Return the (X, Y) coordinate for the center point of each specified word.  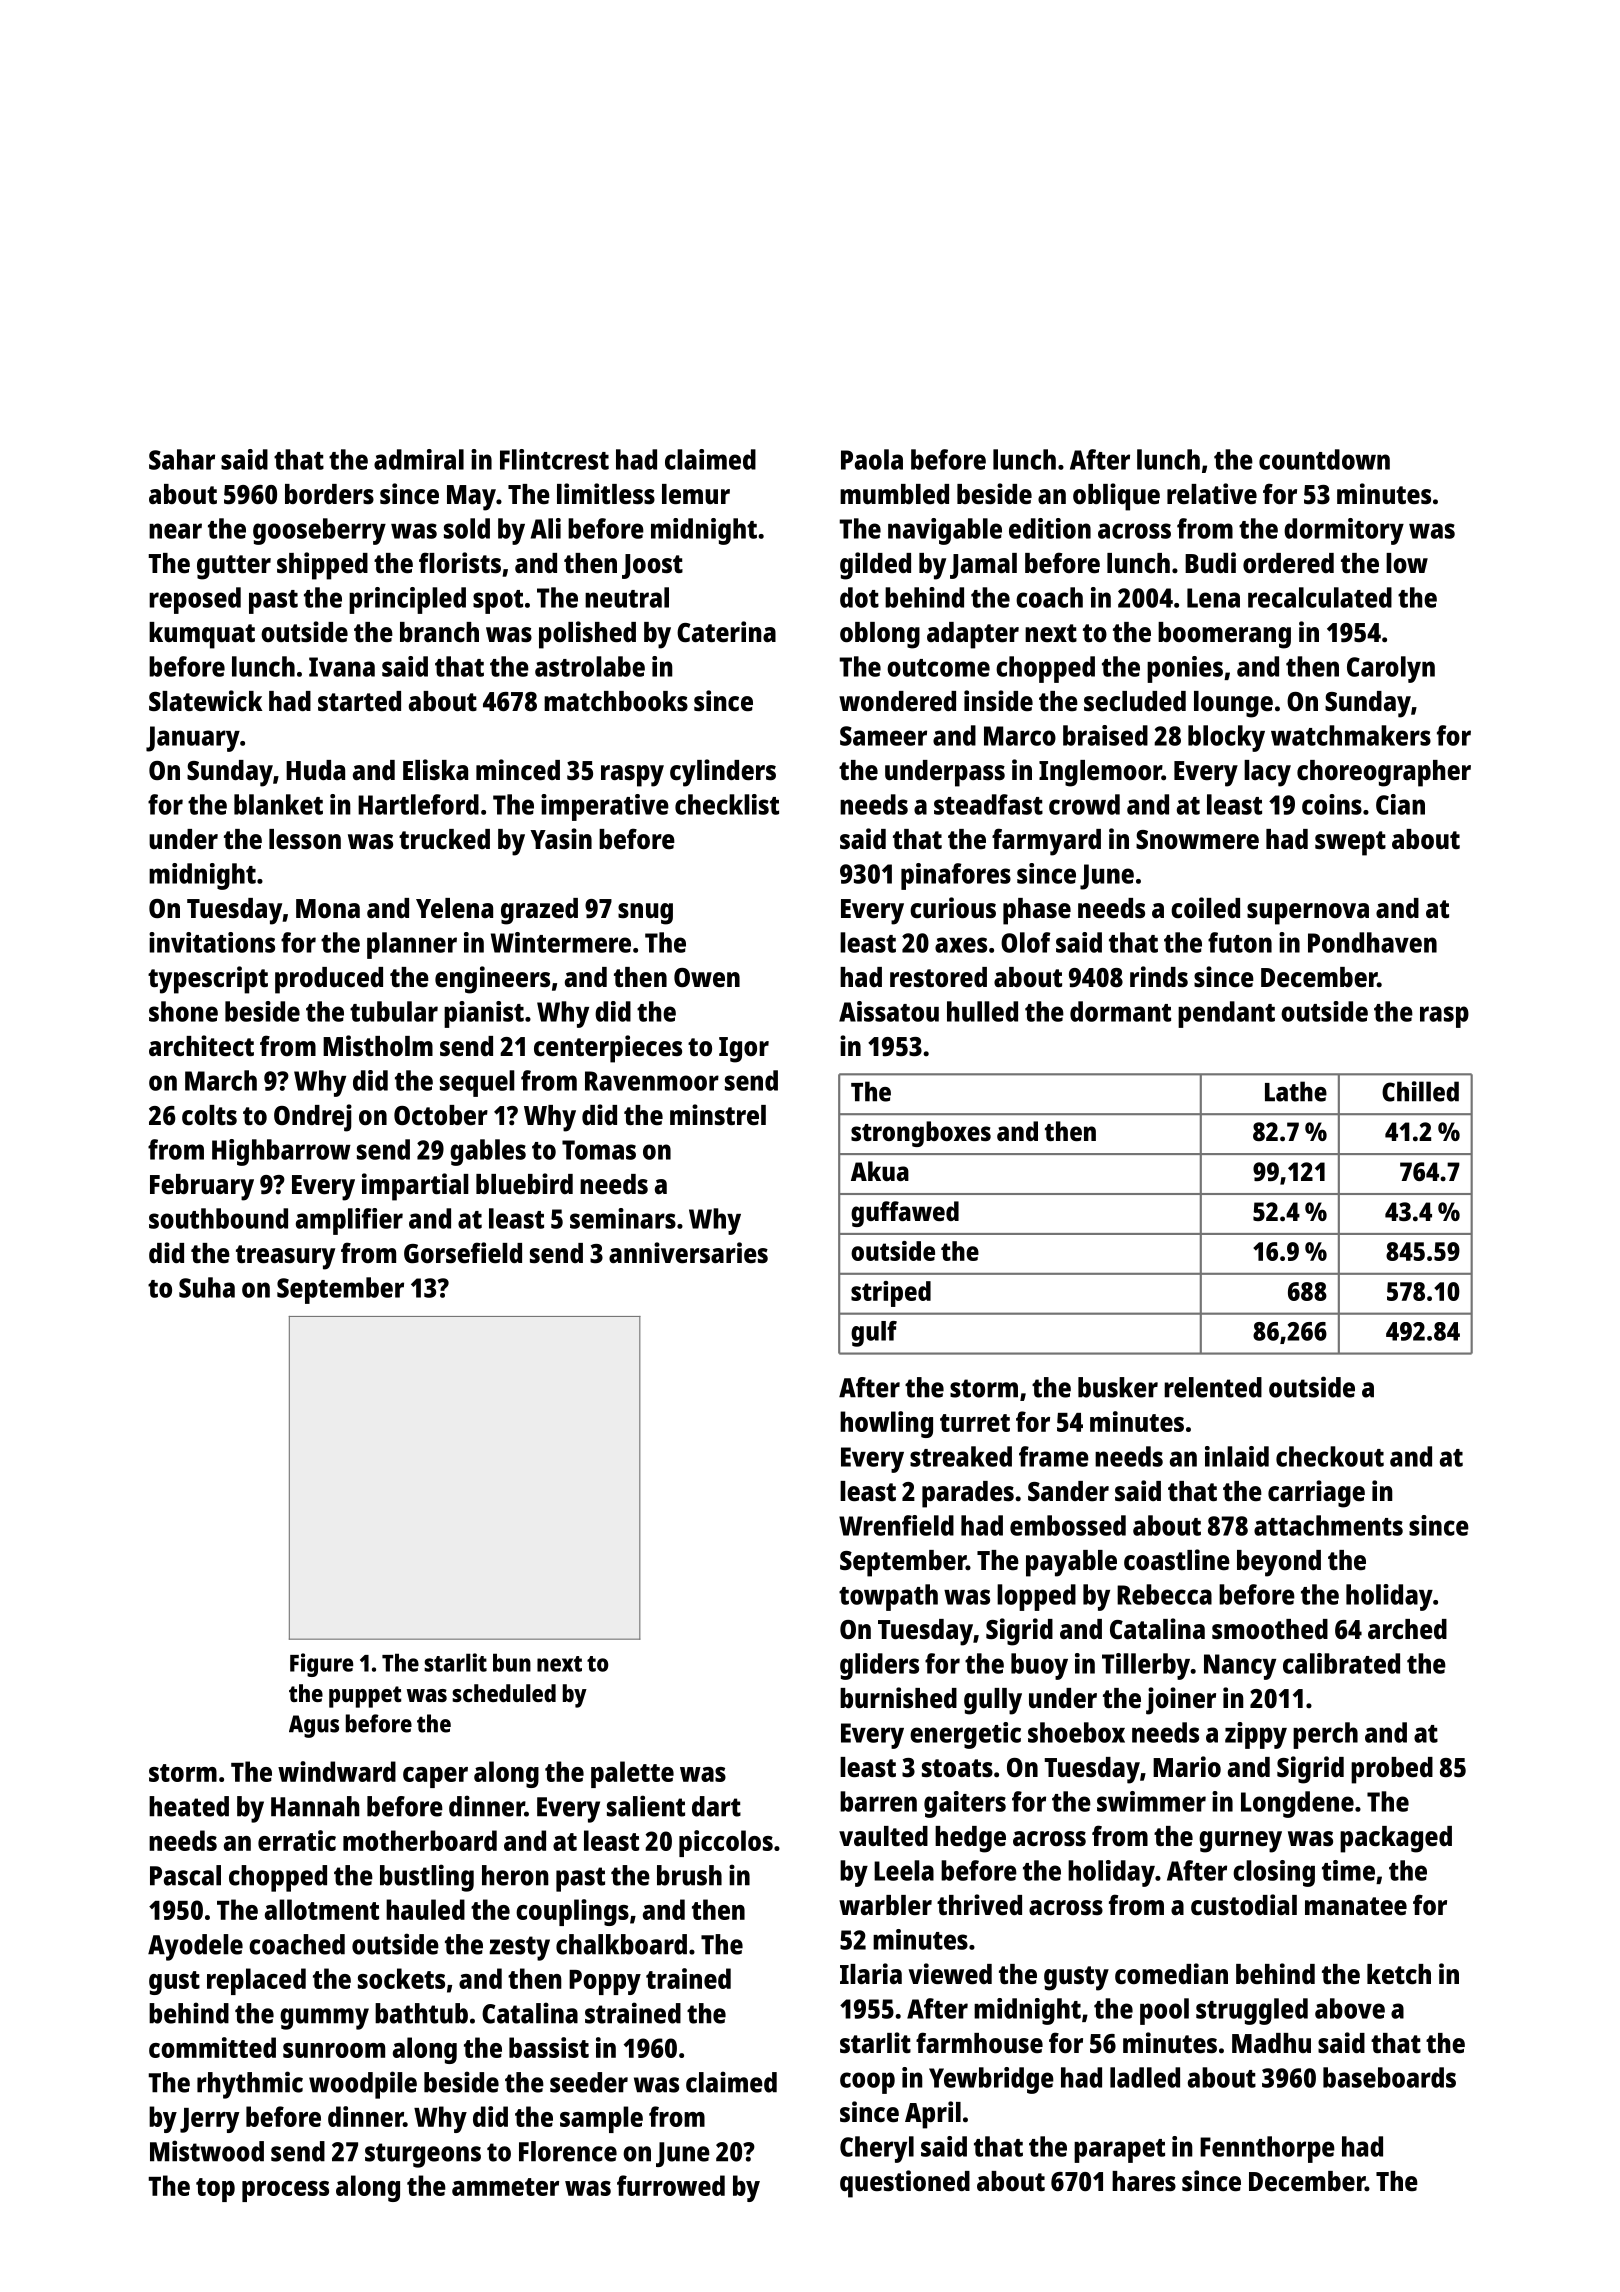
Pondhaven (1372, 942)
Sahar (182, 459)
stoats (957, 1768)
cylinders (723, 773)
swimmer (1151, 1801)
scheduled (504, 1693)
